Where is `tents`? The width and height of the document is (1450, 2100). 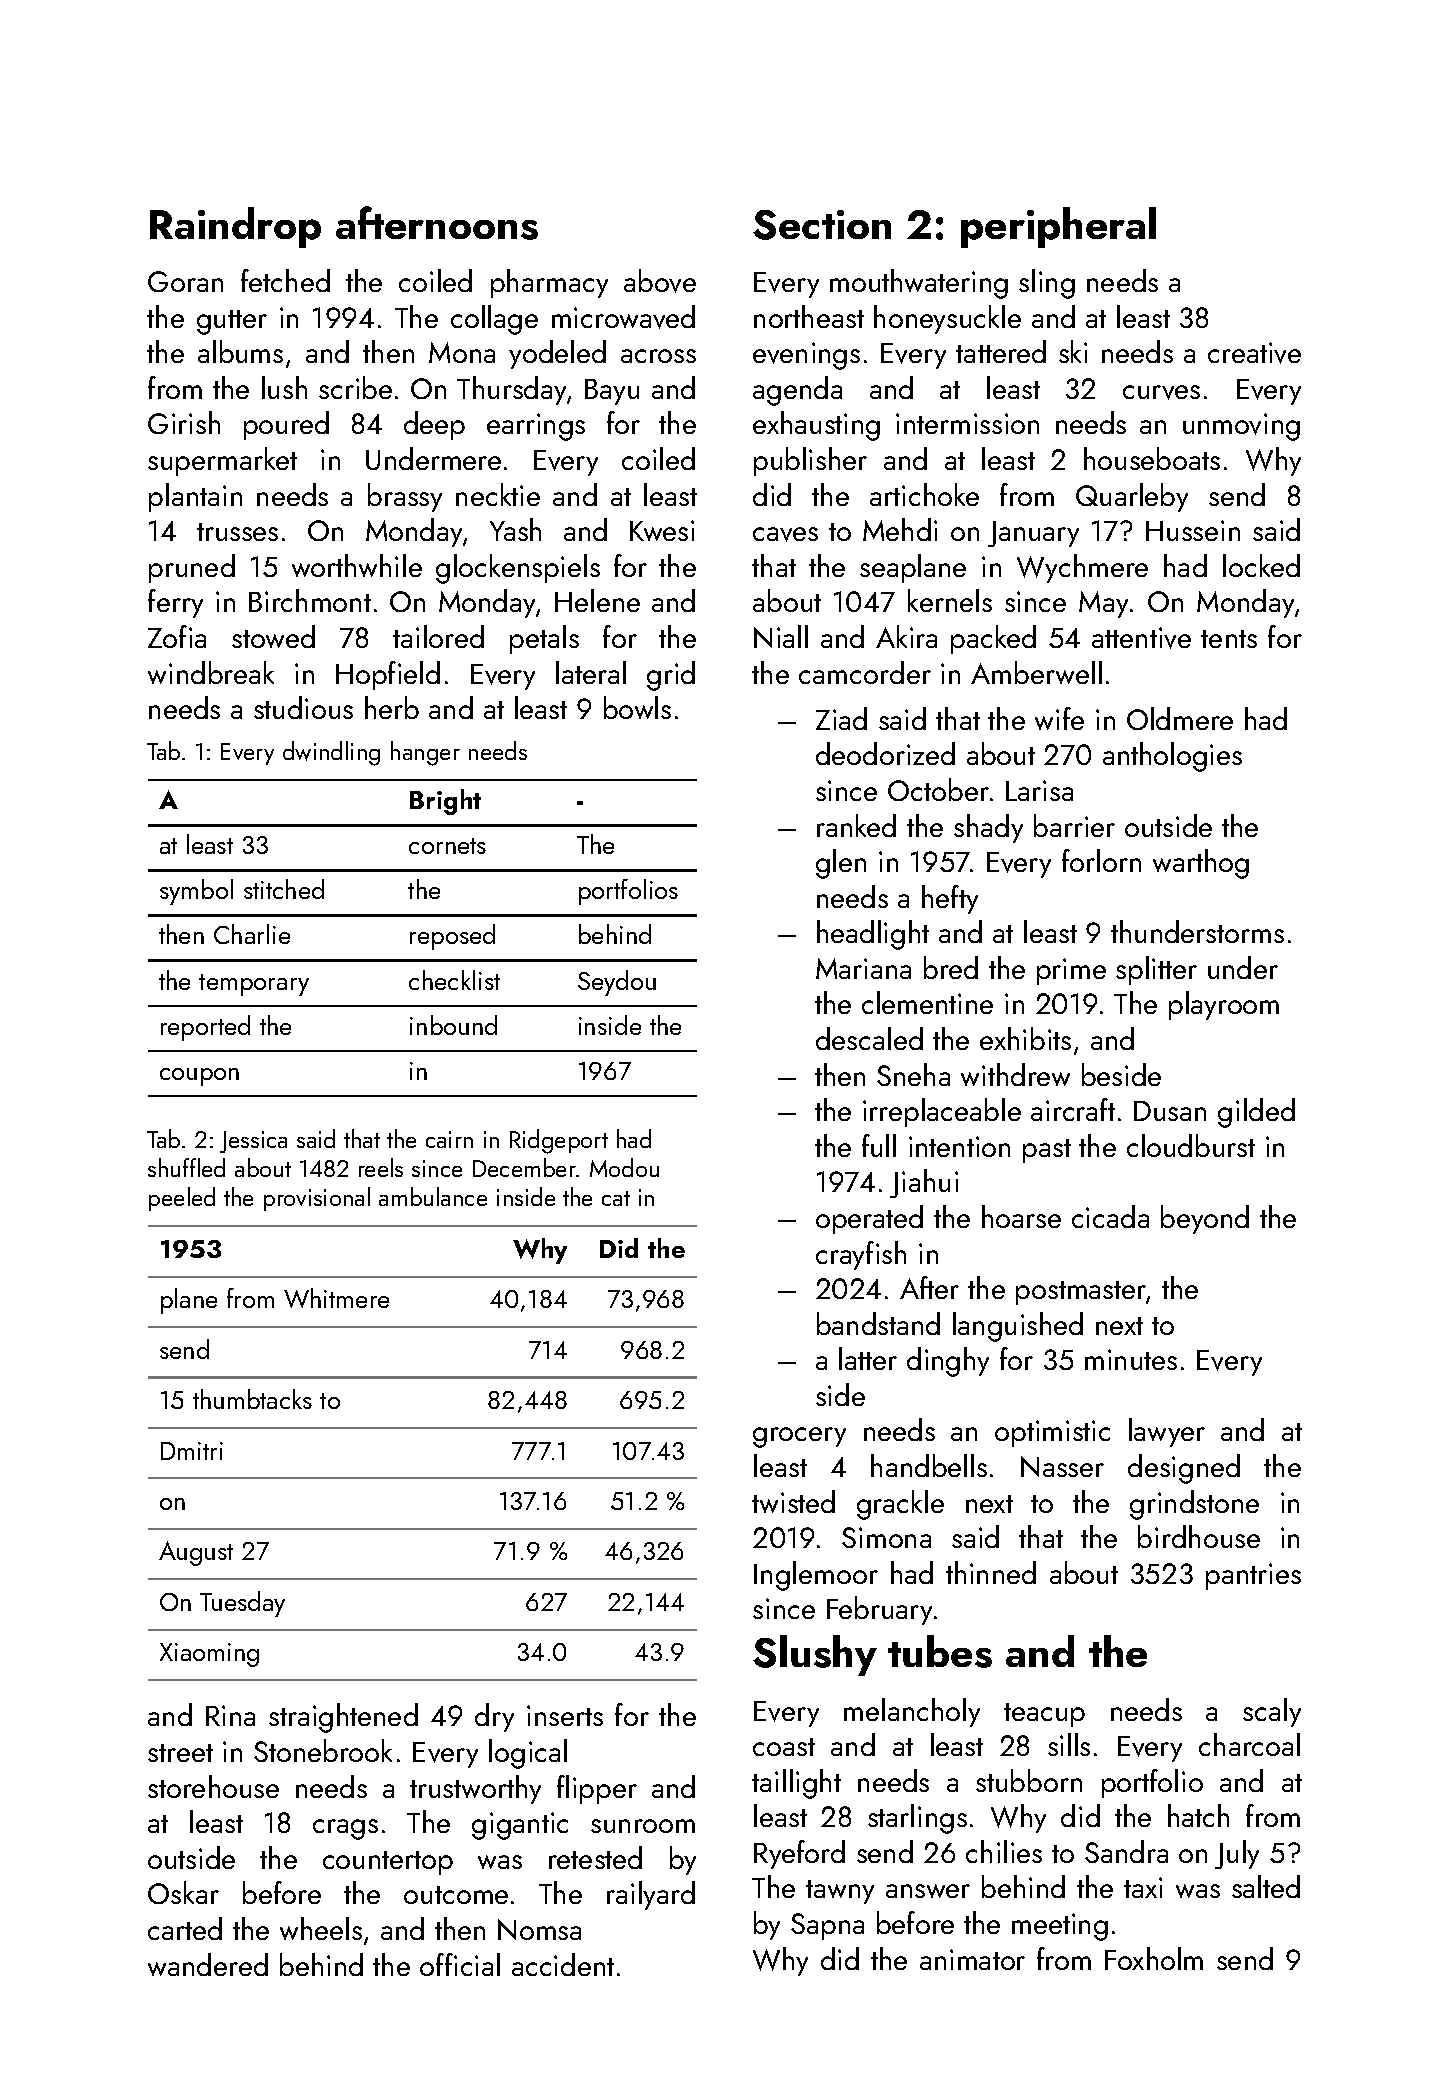
tents is located at coordinates (1229, 639).
